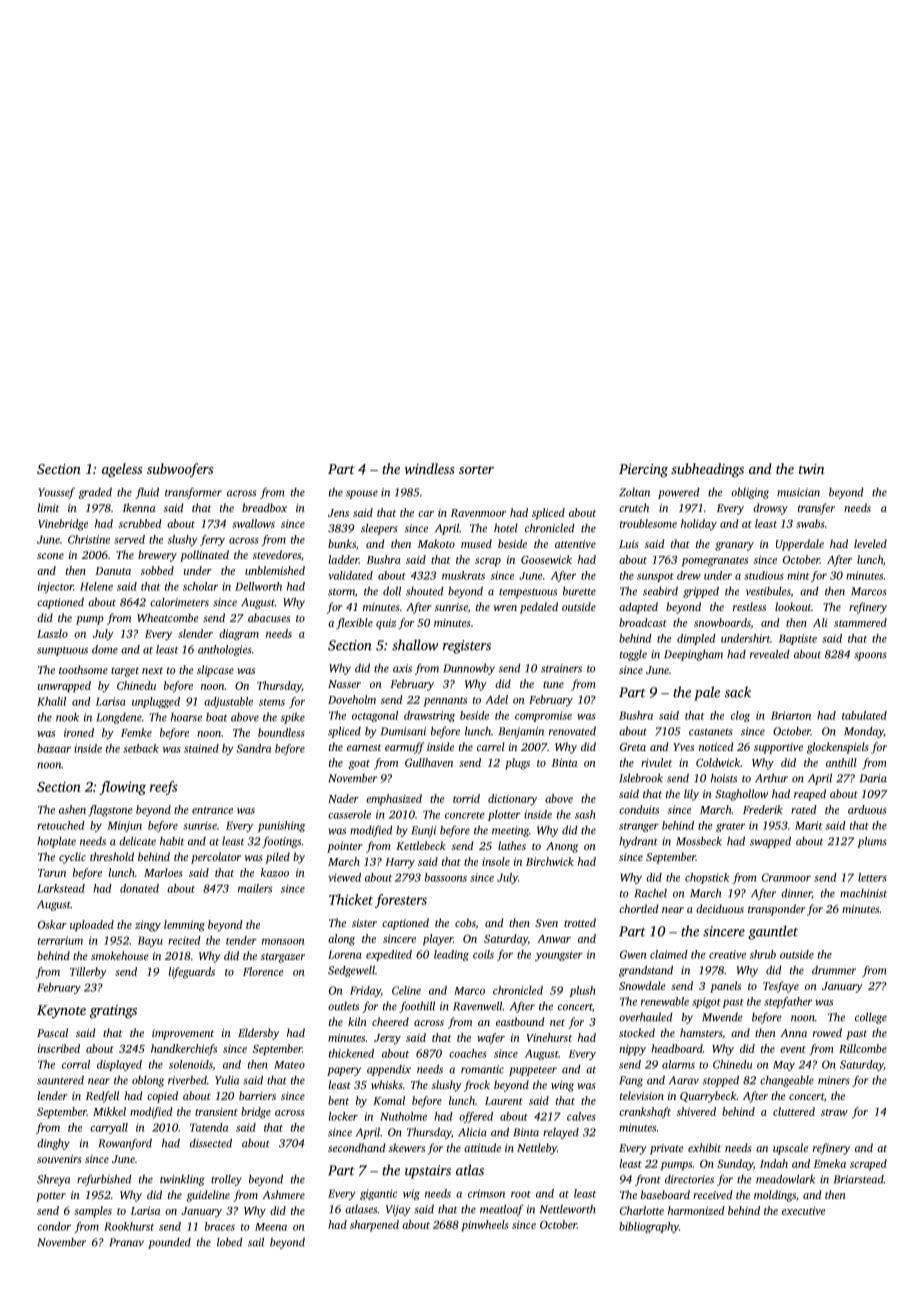  I want to click on straw, so click(834, 1112).
